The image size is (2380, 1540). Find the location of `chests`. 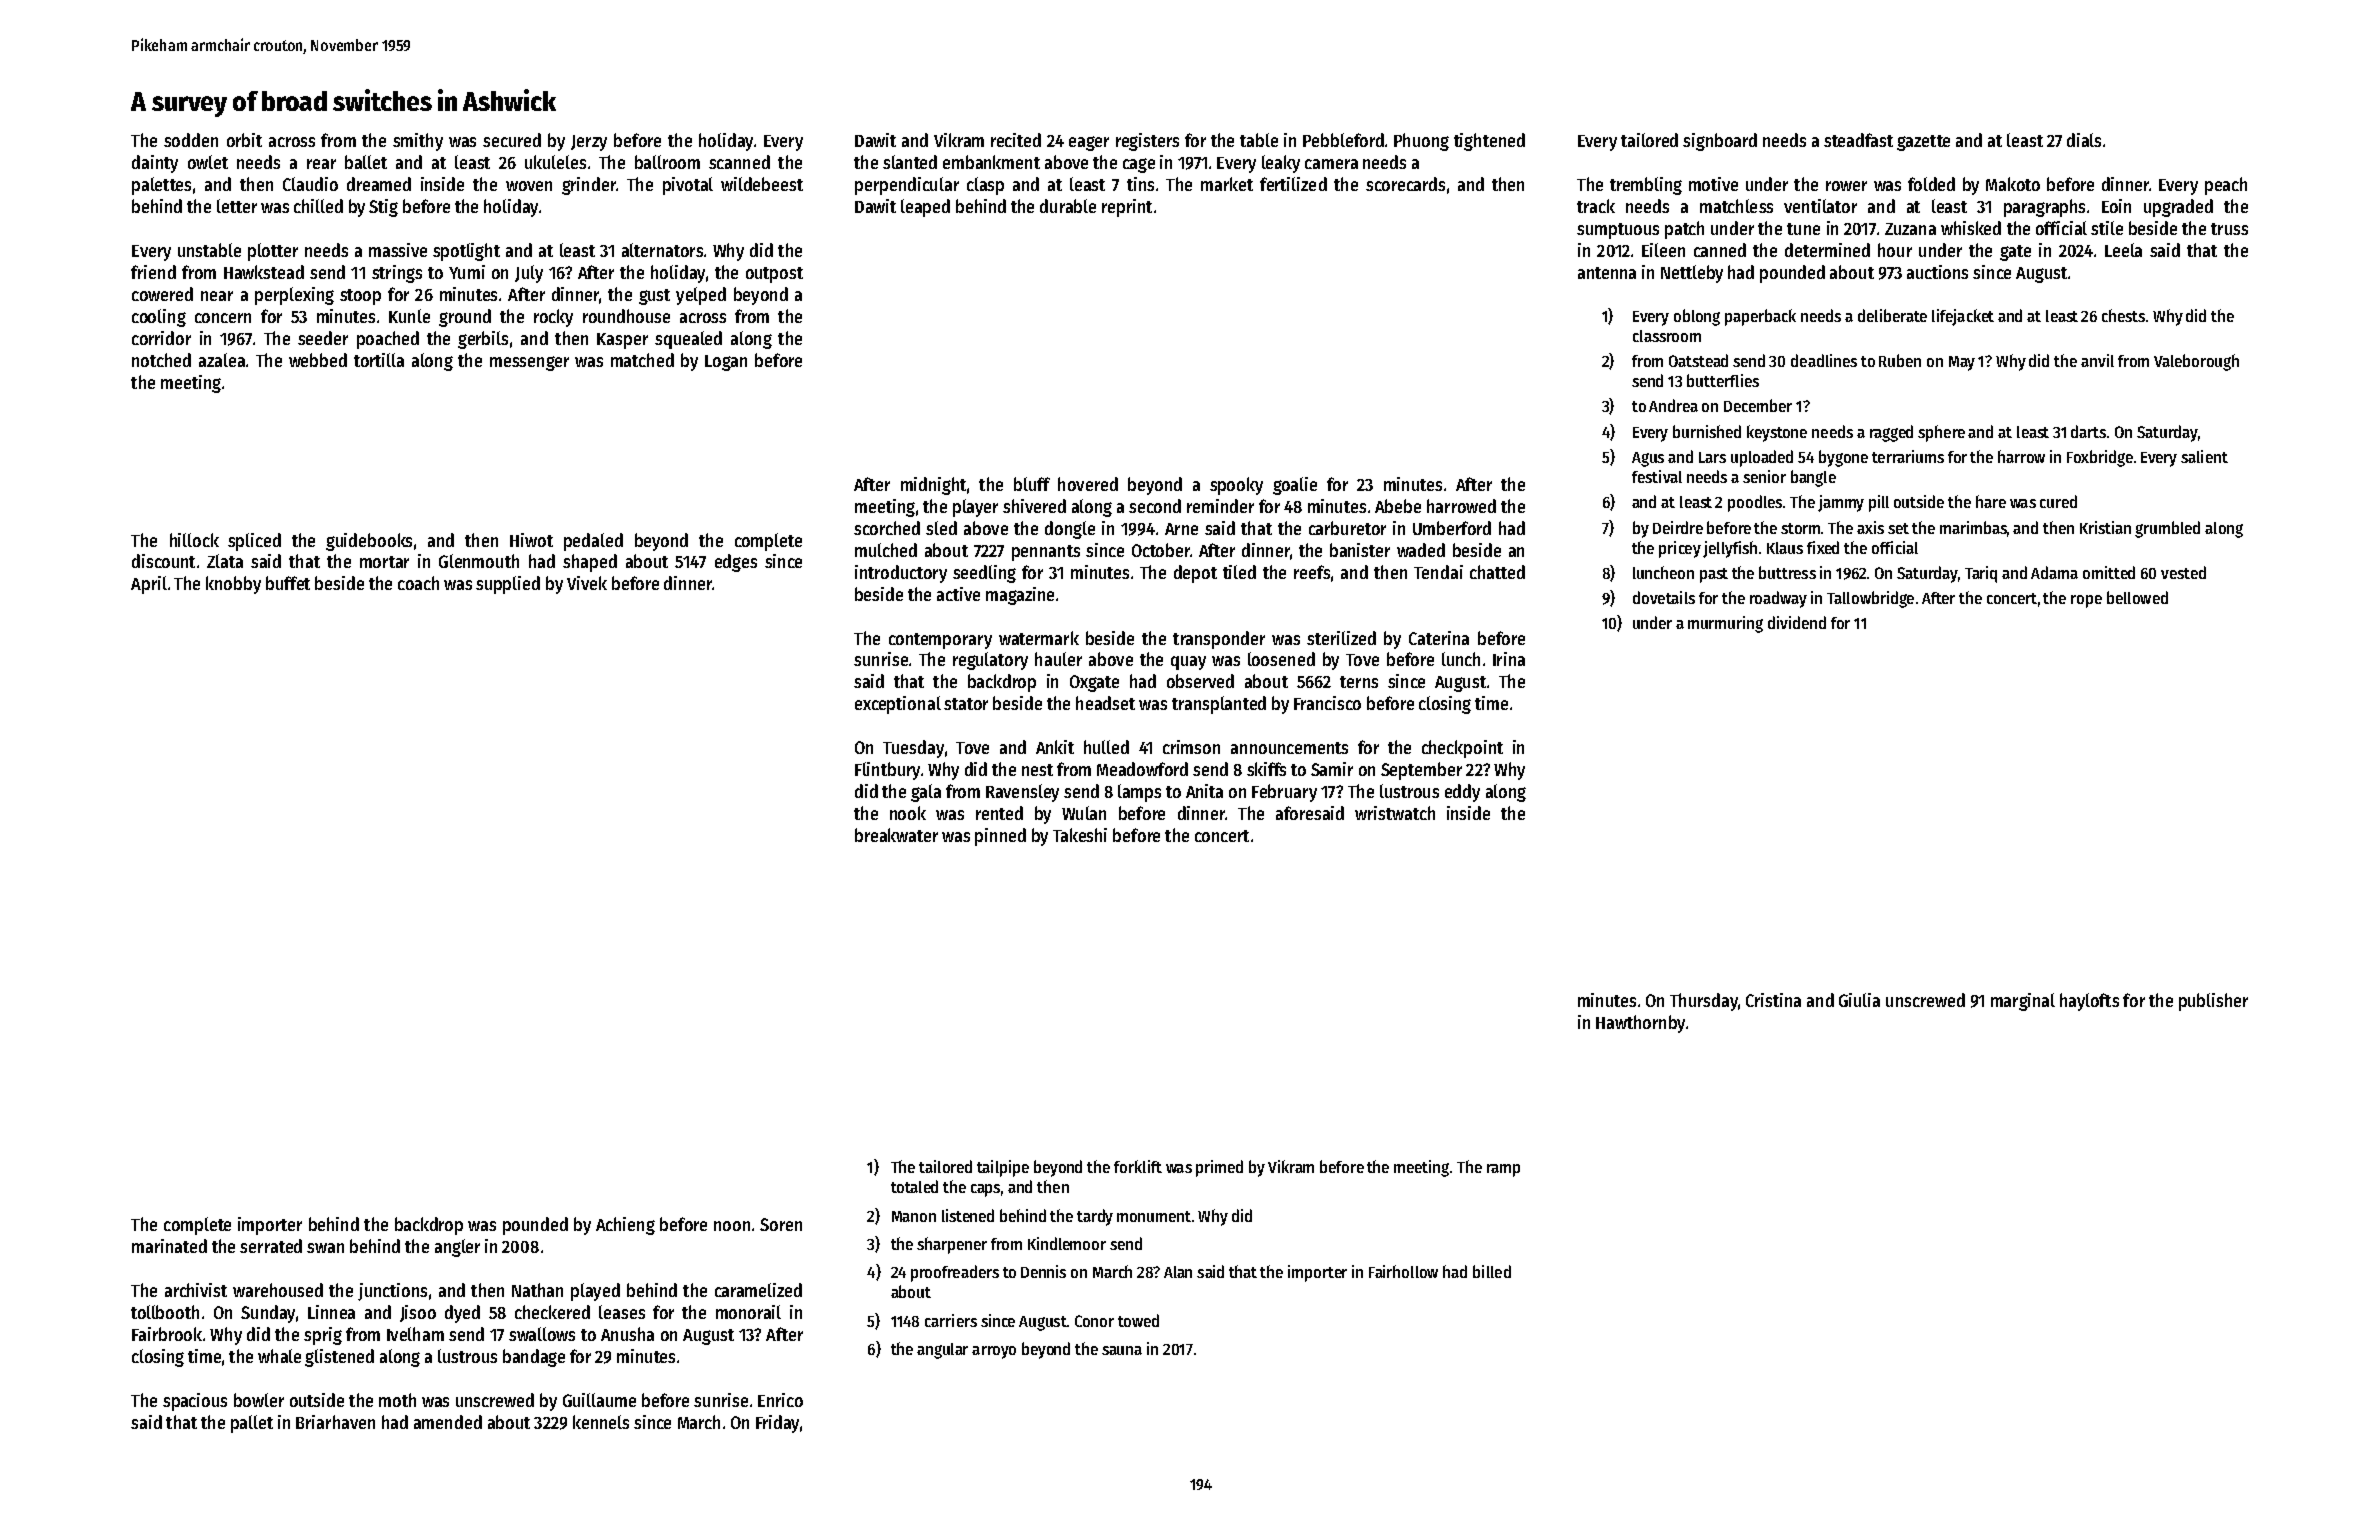

chests is located at coordinates (2123, 315).
